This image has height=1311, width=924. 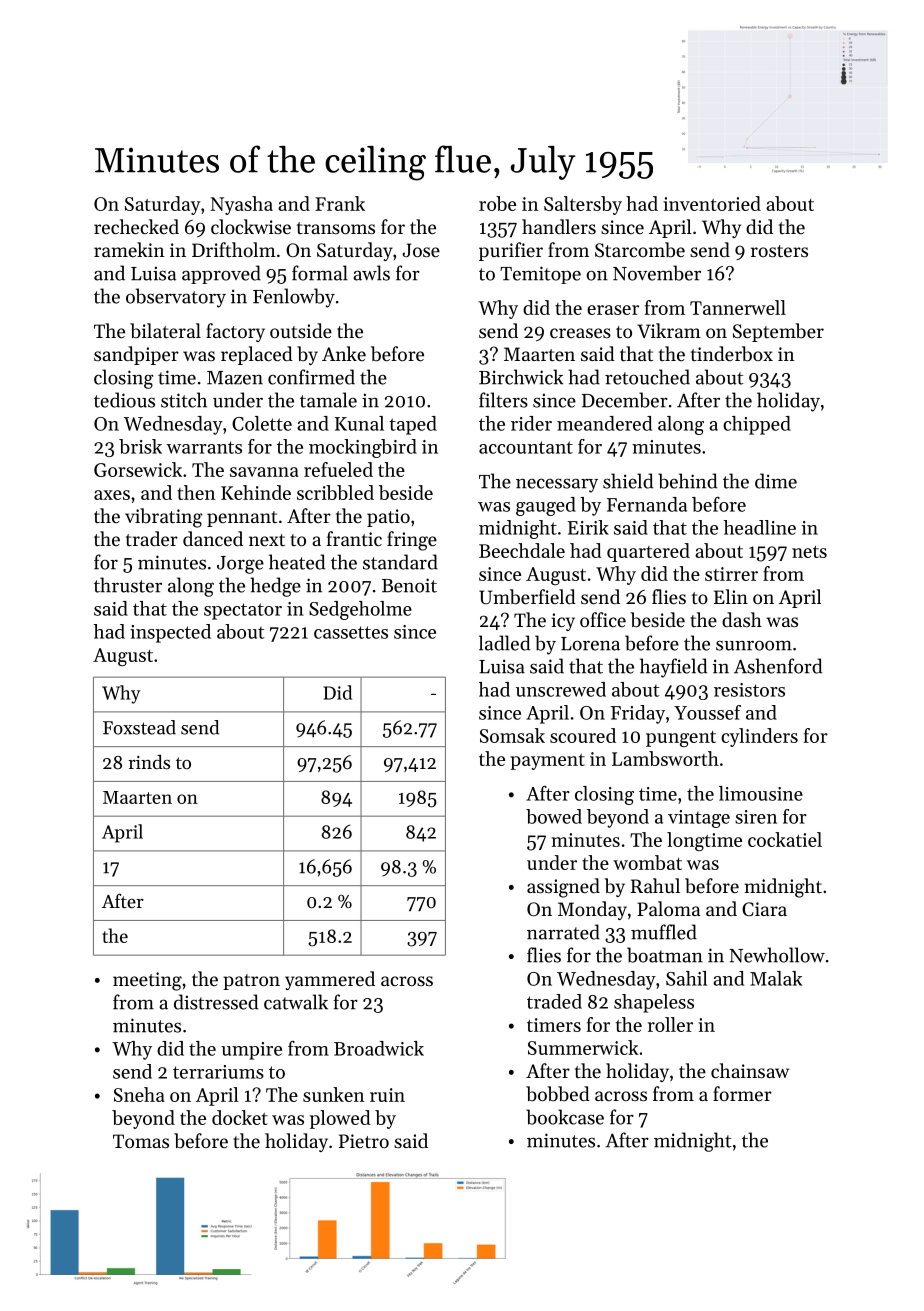 What do you see at coordinates (742, 1093) in the image?
I see `former` at bounding box center [742, 1093].
